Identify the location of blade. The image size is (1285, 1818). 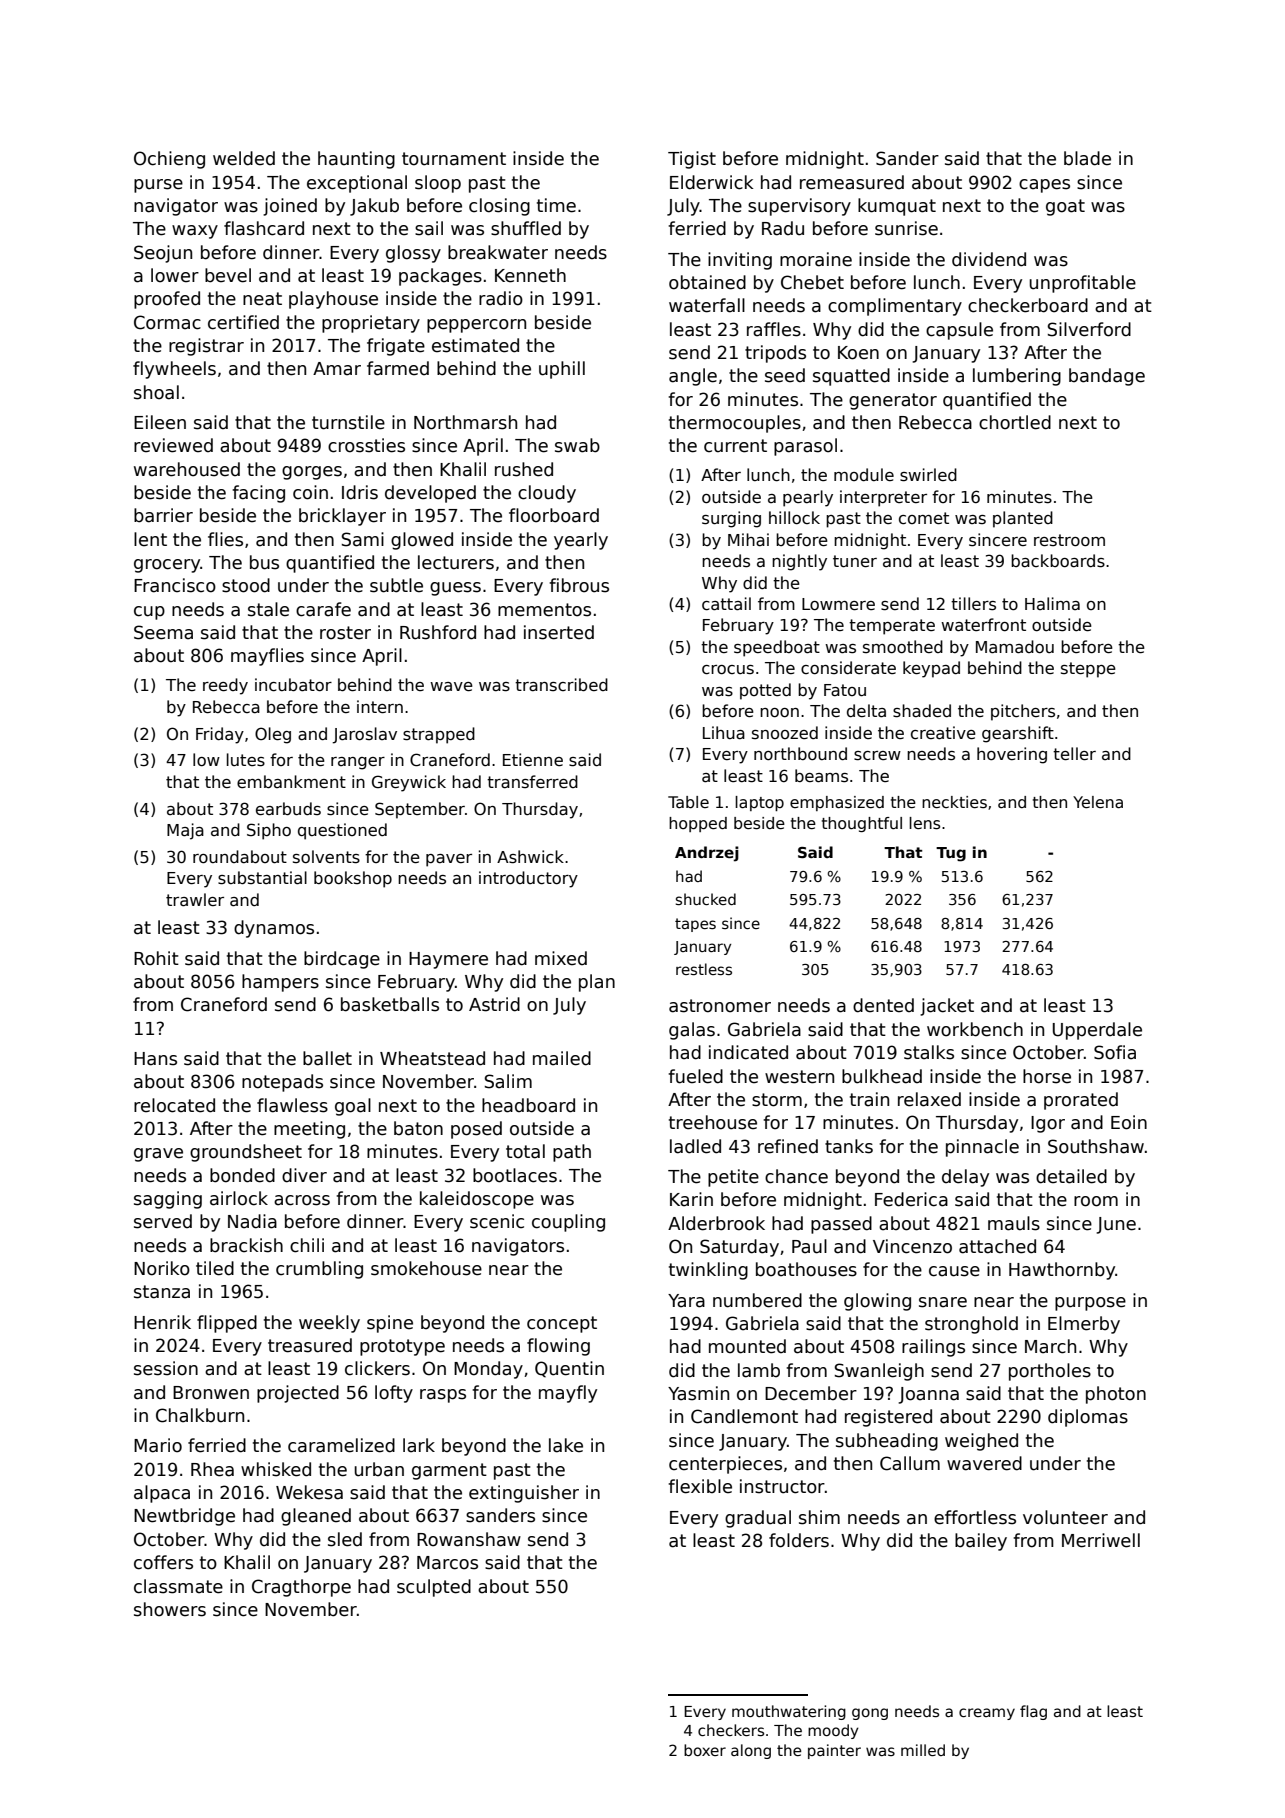
(1087, 158).
